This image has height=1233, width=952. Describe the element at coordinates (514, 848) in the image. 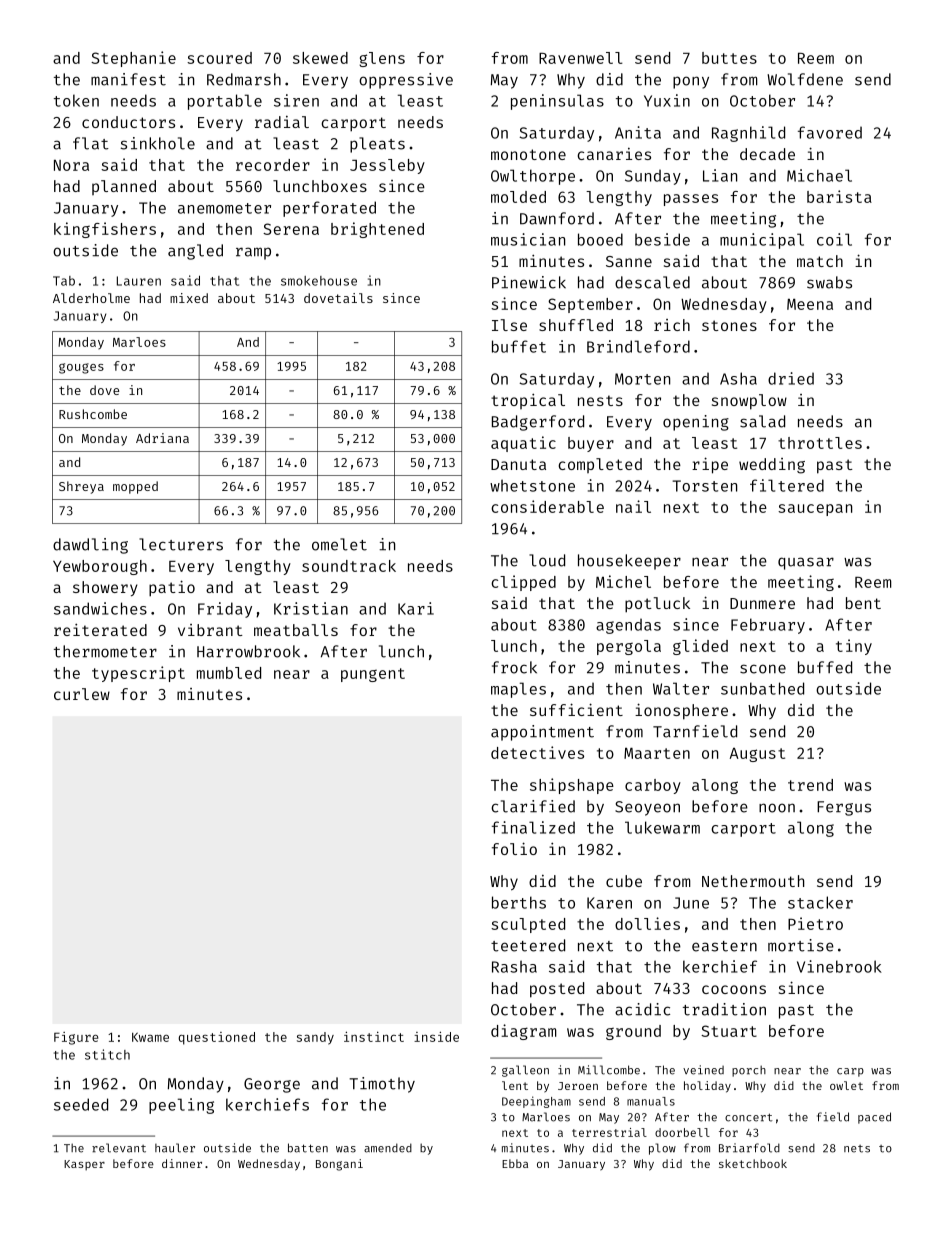

I see `folio` at that location.
